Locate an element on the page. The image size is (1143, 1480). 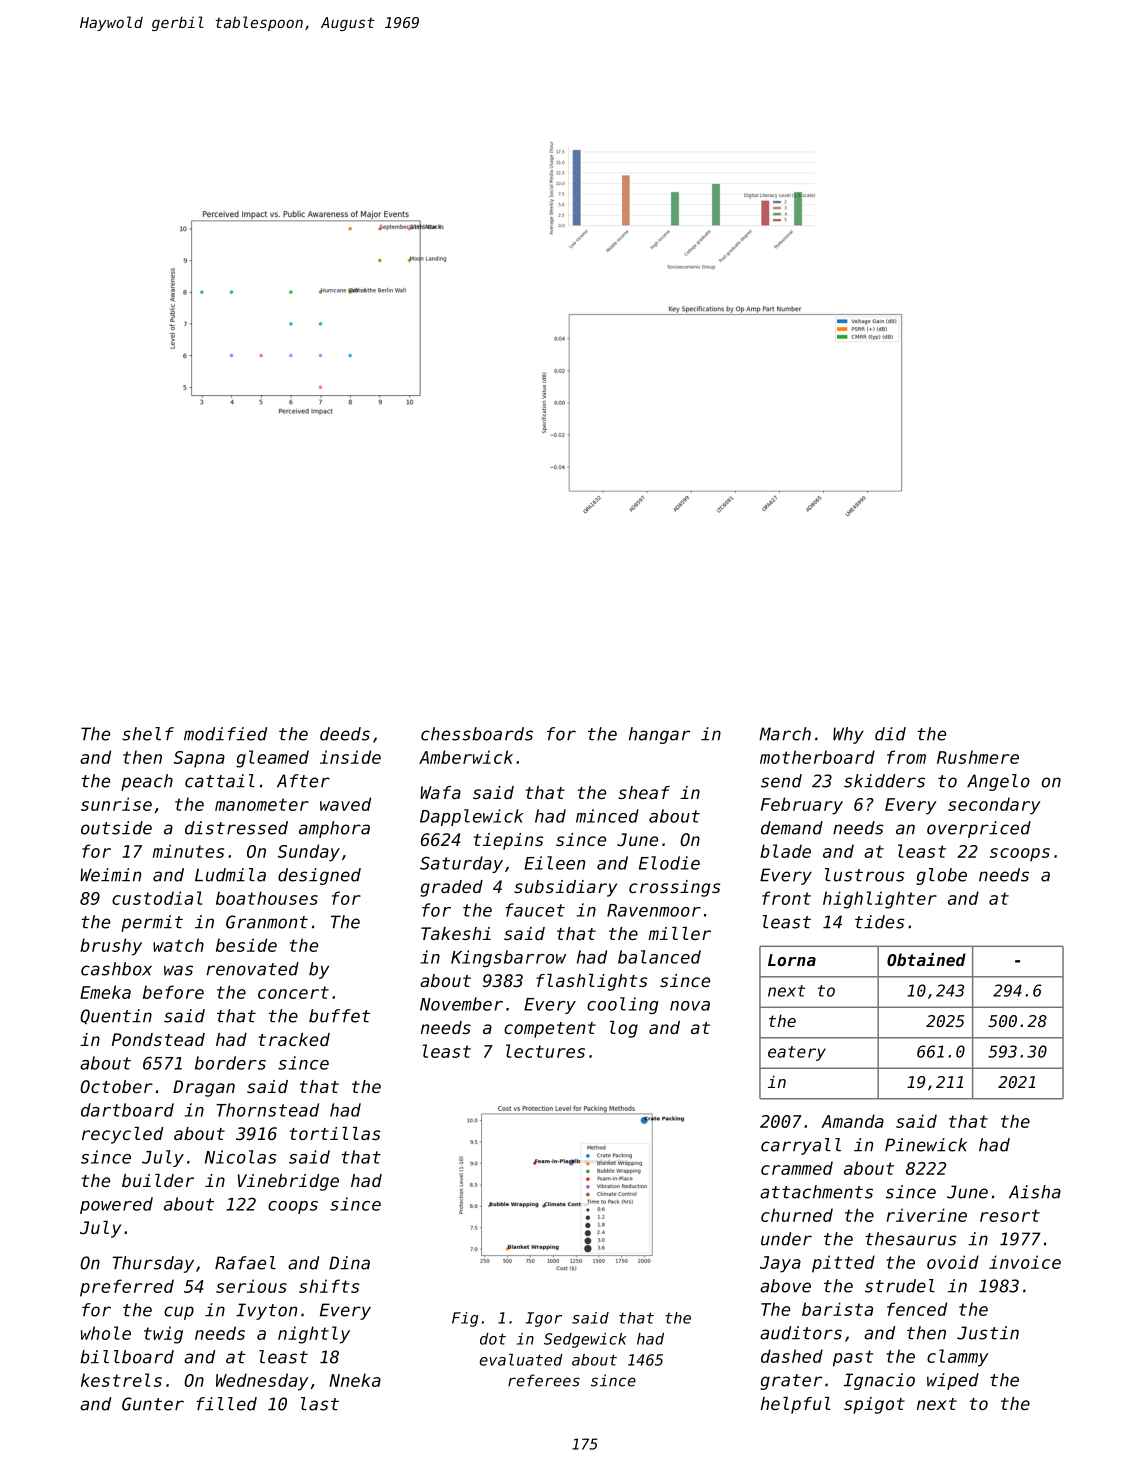
Pinewick is located at coordinates (926, 1145).
